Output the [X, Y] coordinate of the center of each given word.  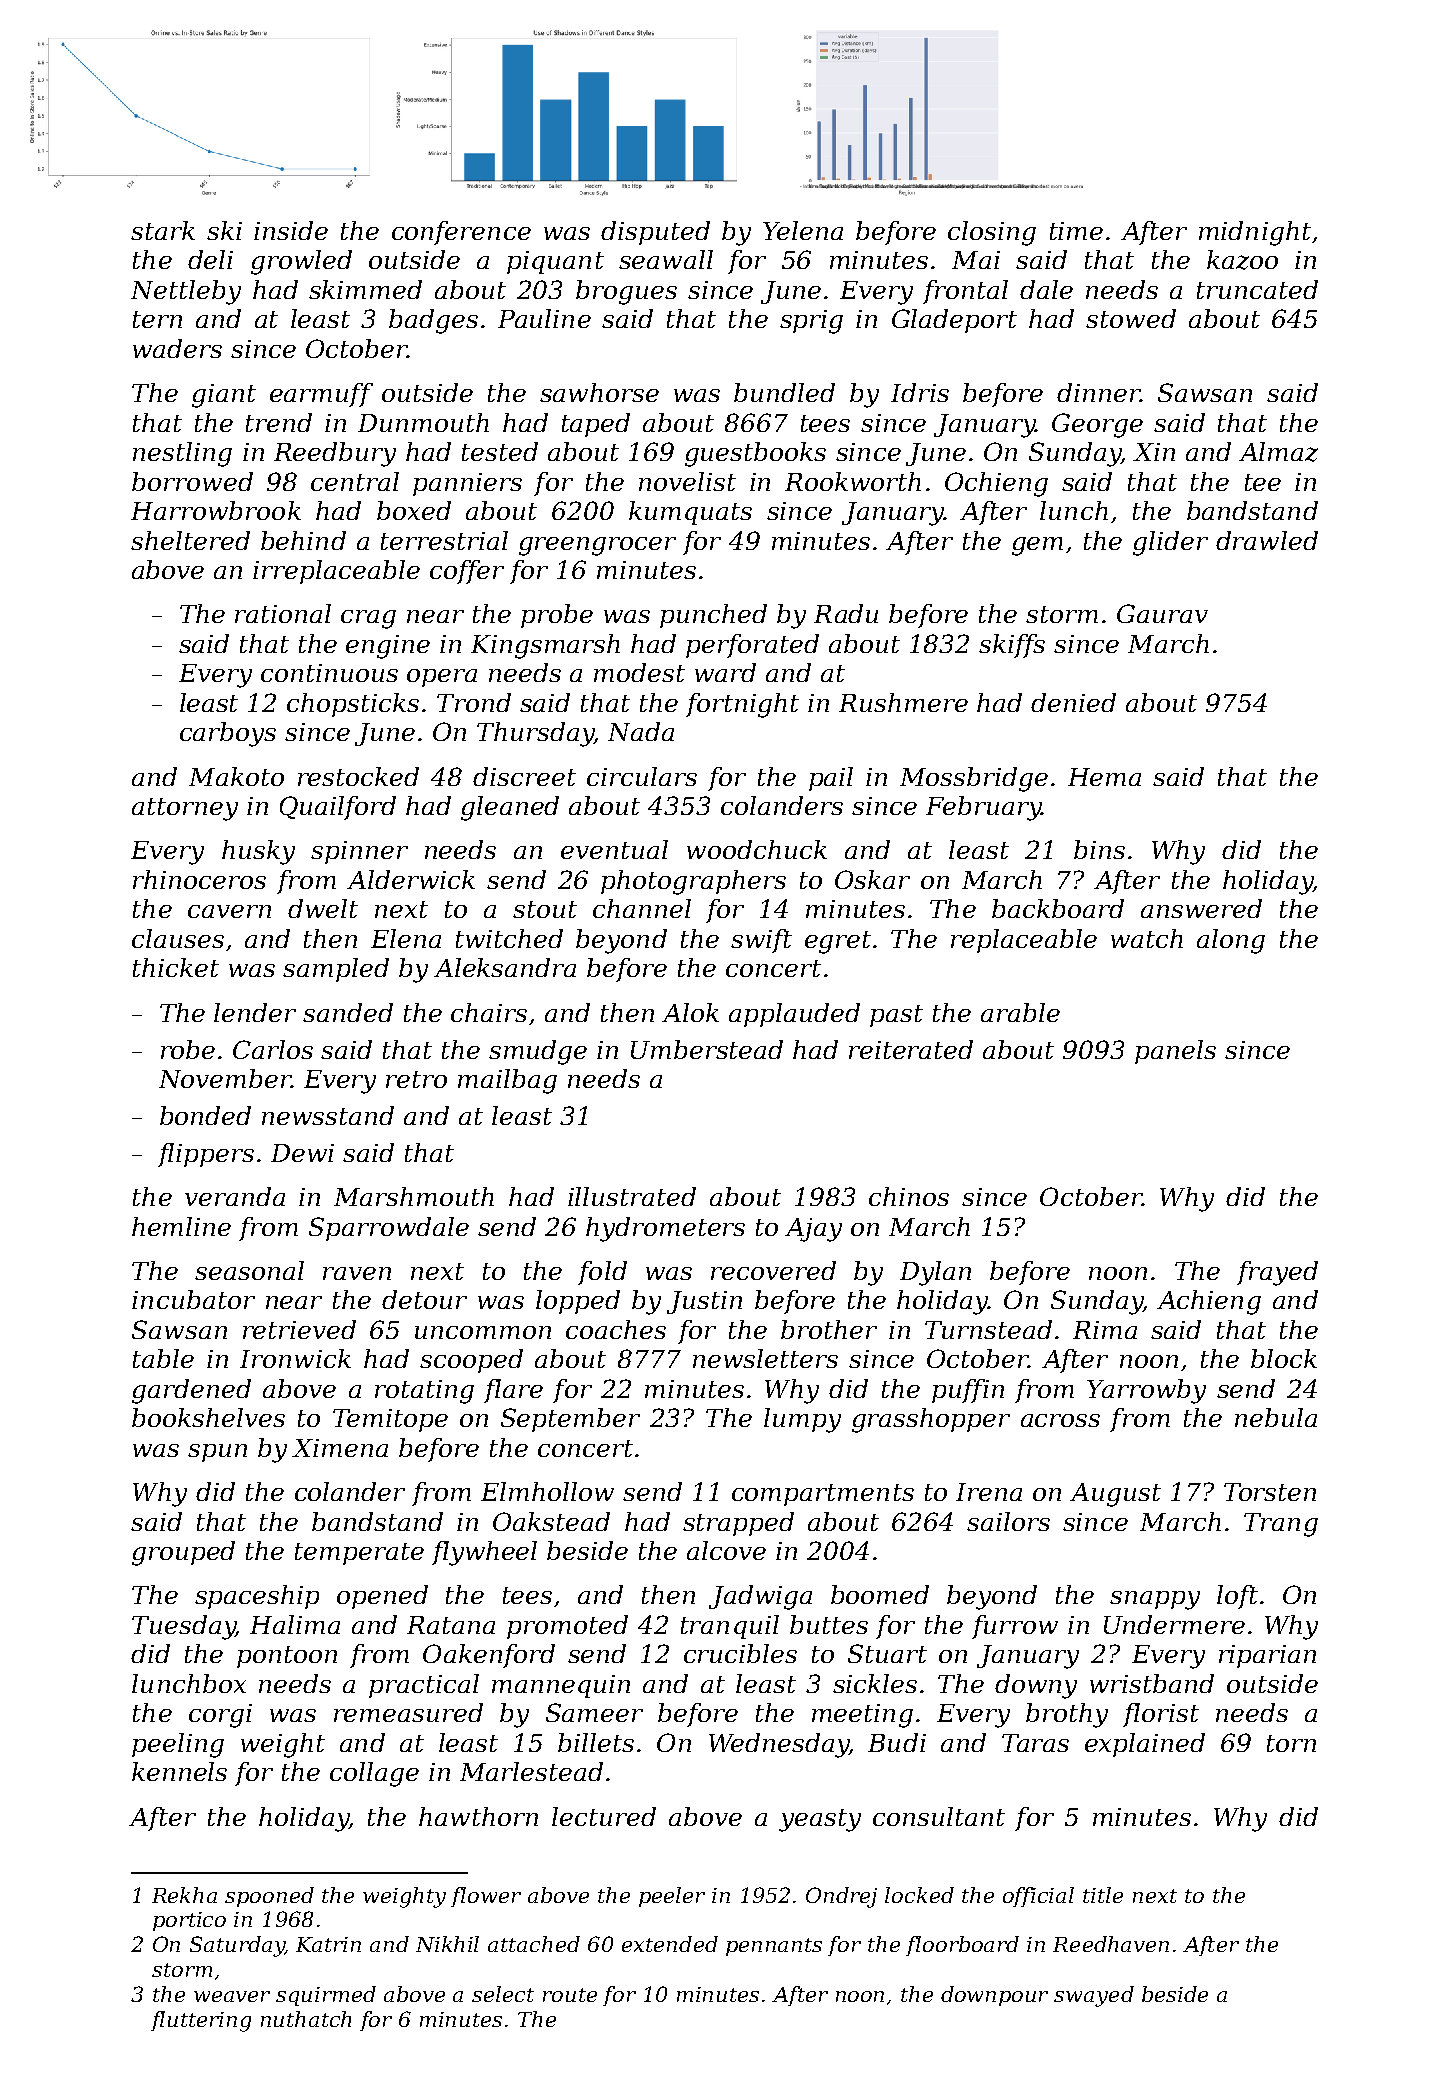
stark [163, 230]
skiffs [1012, 646]
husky [258, 852]
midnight [1255, 233]
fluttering [201, 2021]
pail [831, 779]
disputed [655, 233]
